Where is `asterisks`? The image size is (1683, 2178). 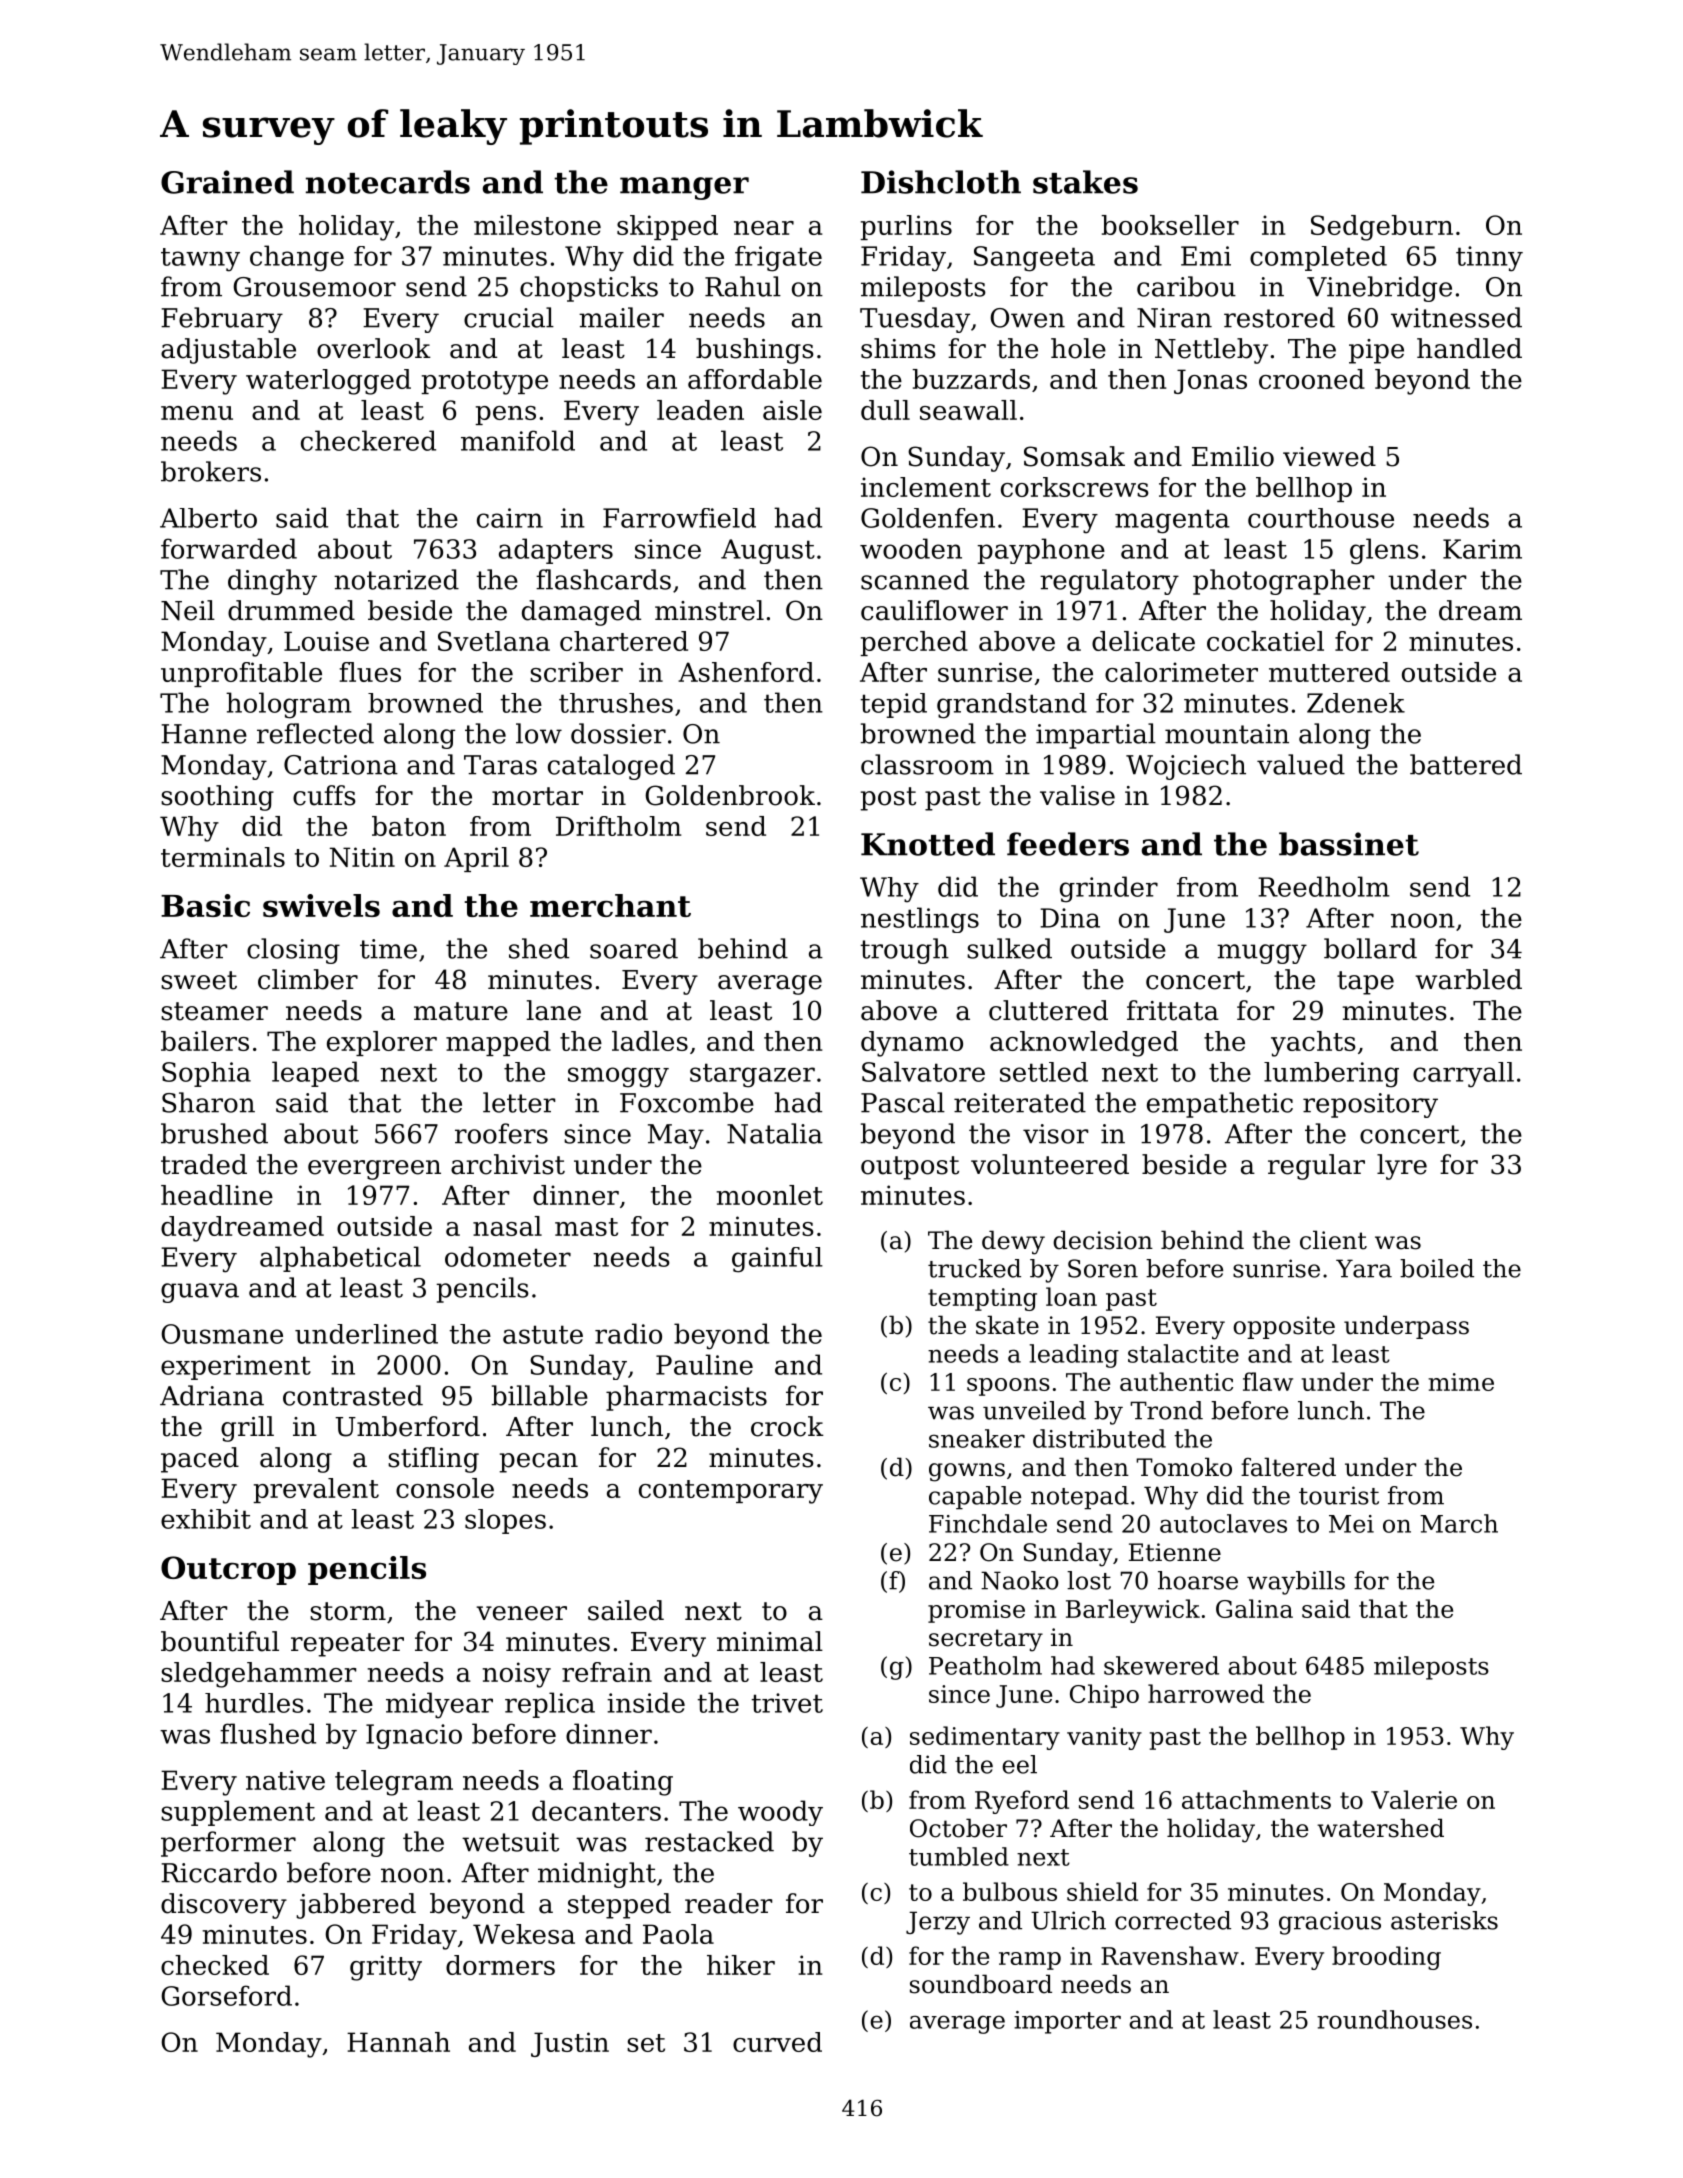
asterisks is located at coordinates (1444, 1920).
